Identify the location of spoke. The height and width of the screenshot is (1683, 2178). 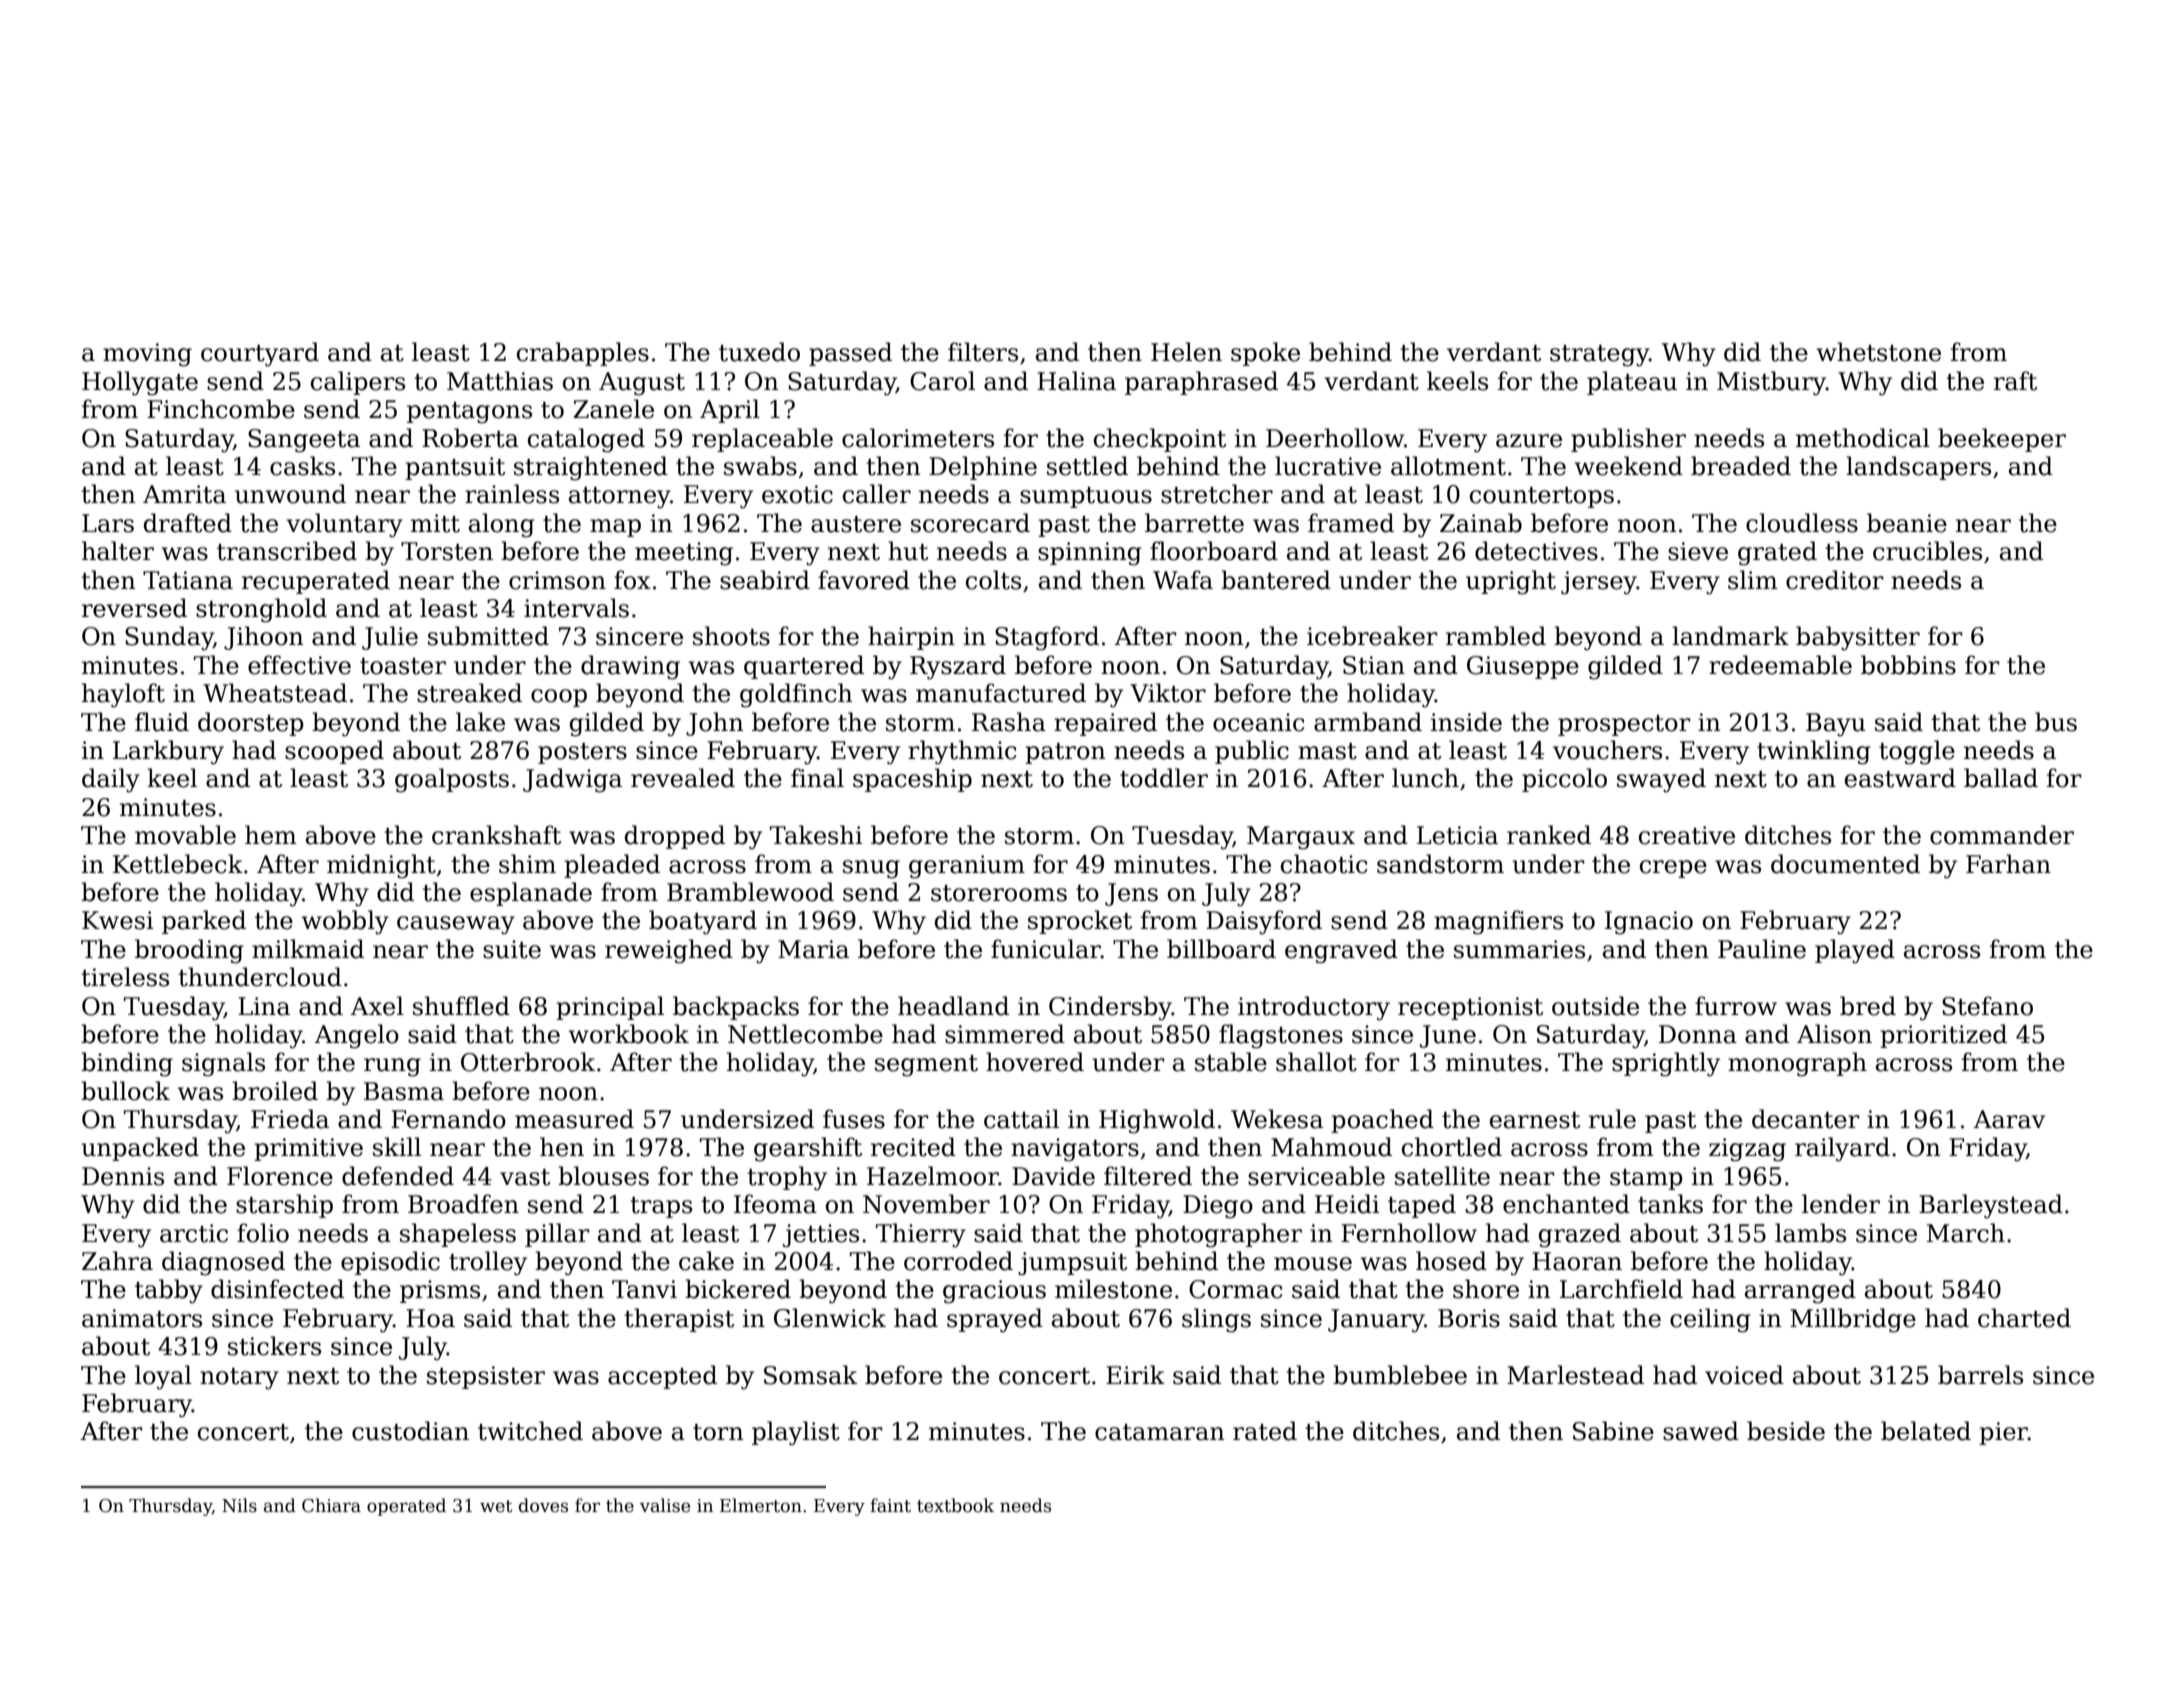
(1265, 354).
